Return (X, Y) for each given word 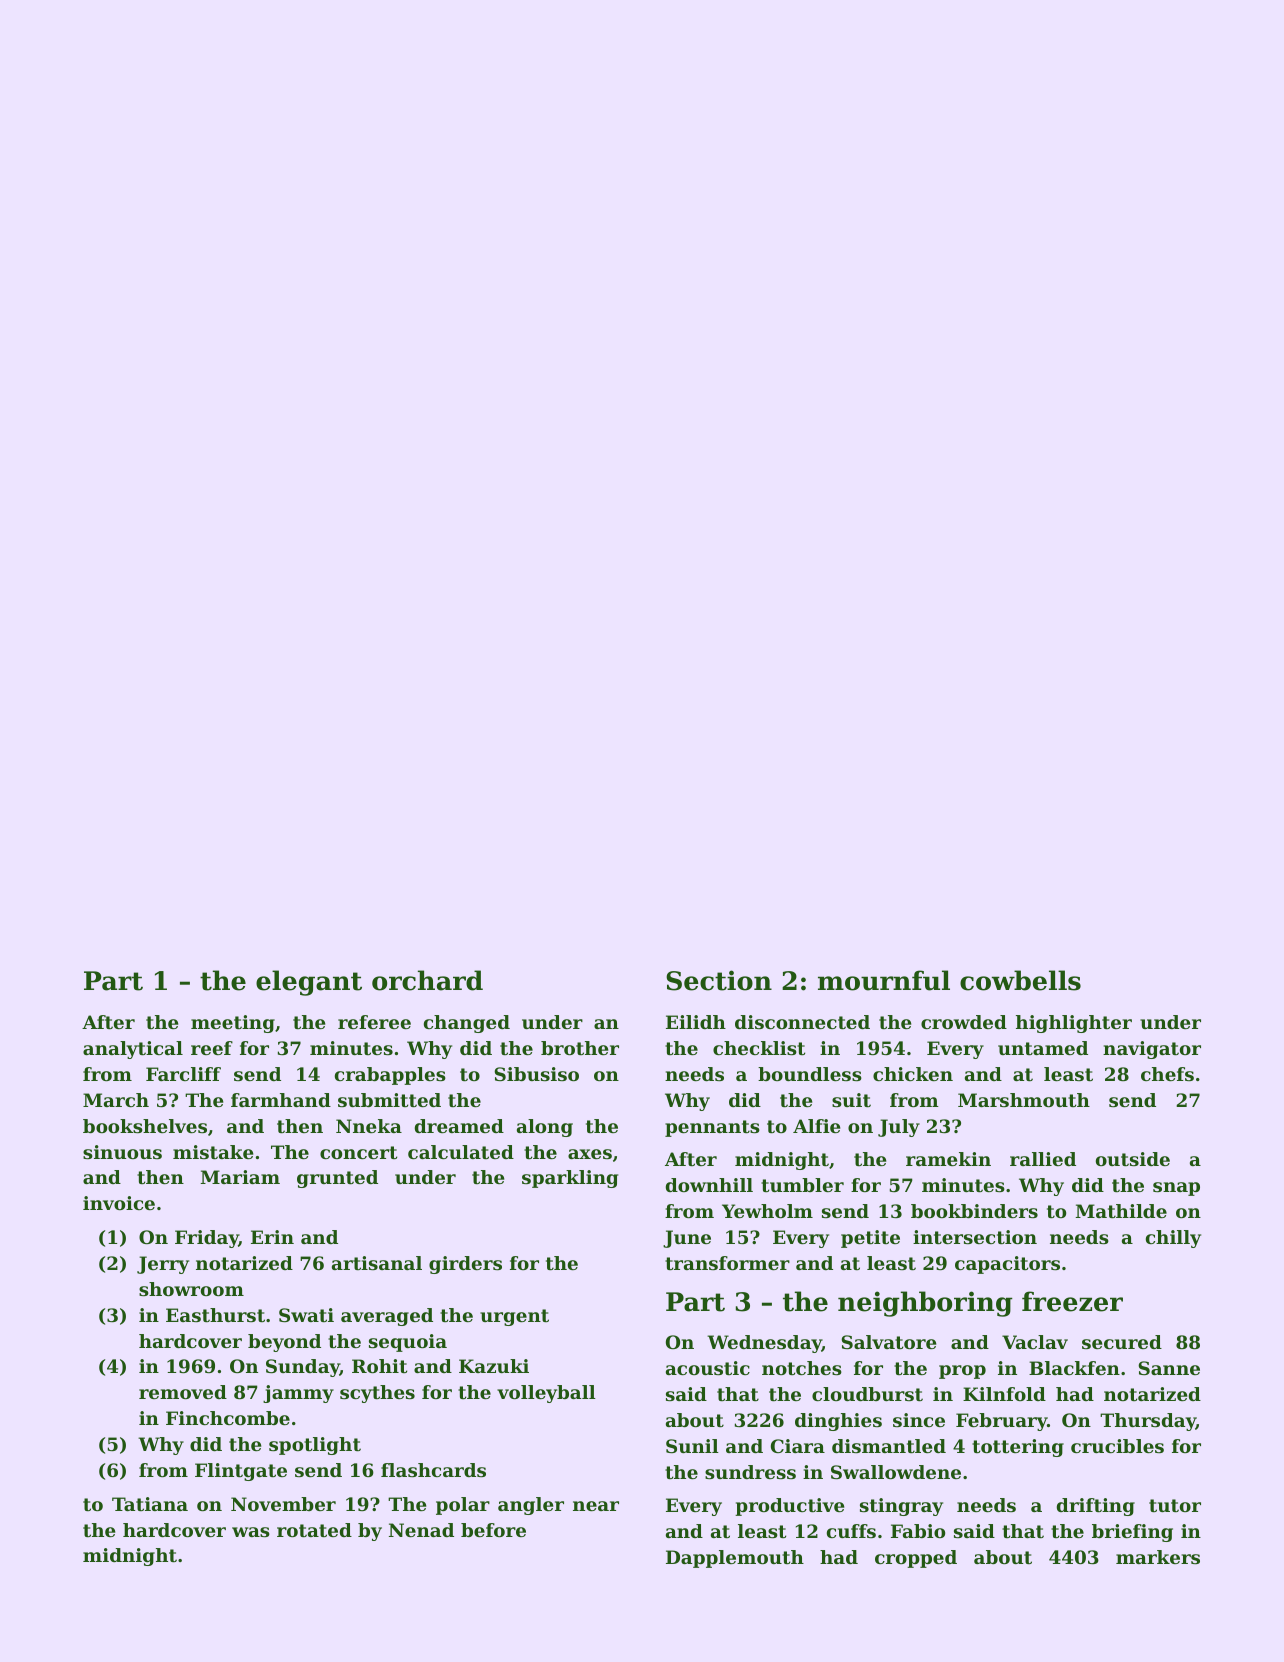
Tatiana (150, 1504)
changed (467, 1024)
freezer (1072, 1301)
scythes (377, 1394)
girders (465, 1265)
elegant (309, 983)
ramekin (948, 1159)
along (545, 1128)
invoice (119, 1203)
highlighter (1074, 1024)
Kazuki (494, 1366)
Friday (207, 1239)
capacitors (1007, 1265)
